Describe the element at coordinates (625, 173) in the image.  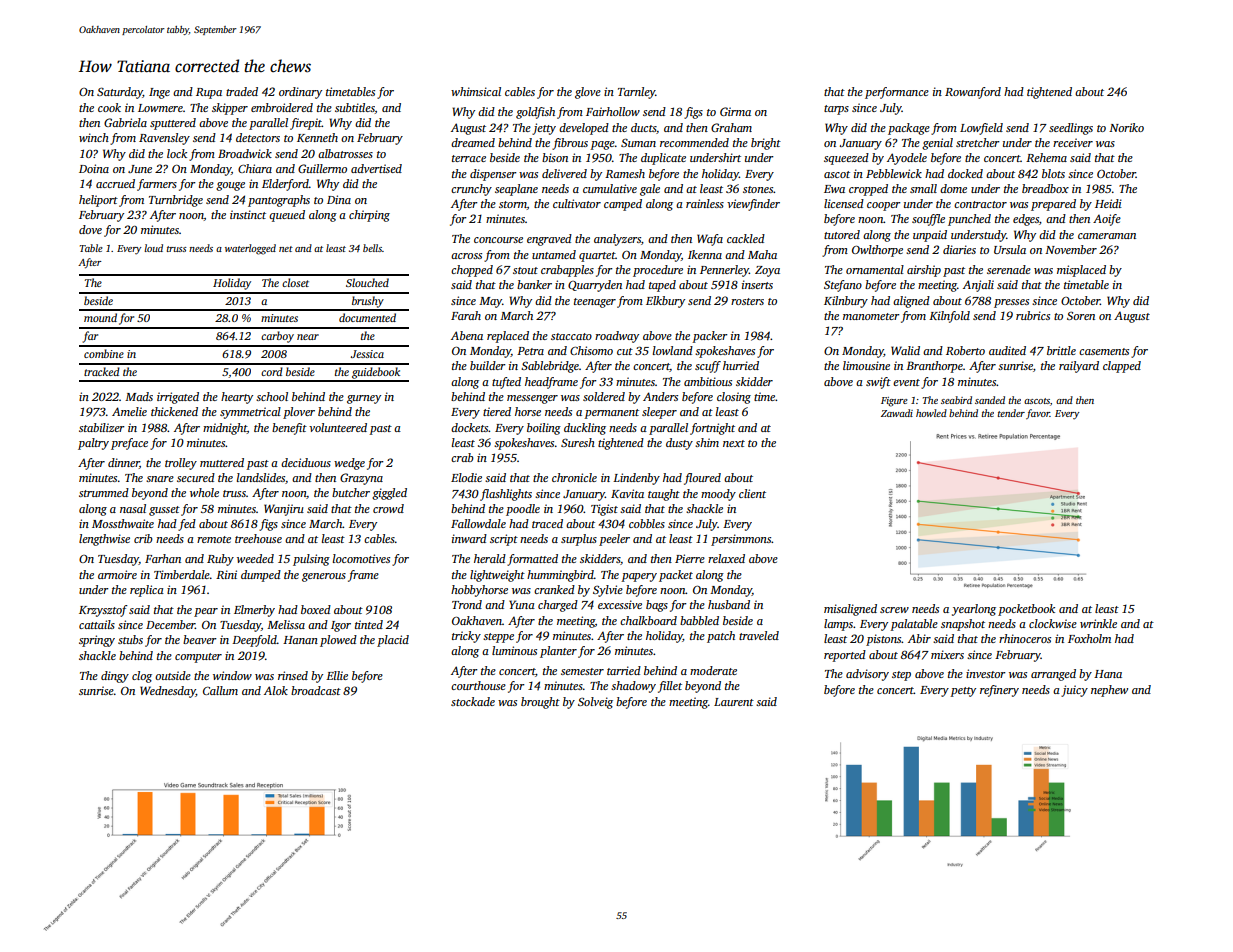
I see `Ramesh` at that location.
